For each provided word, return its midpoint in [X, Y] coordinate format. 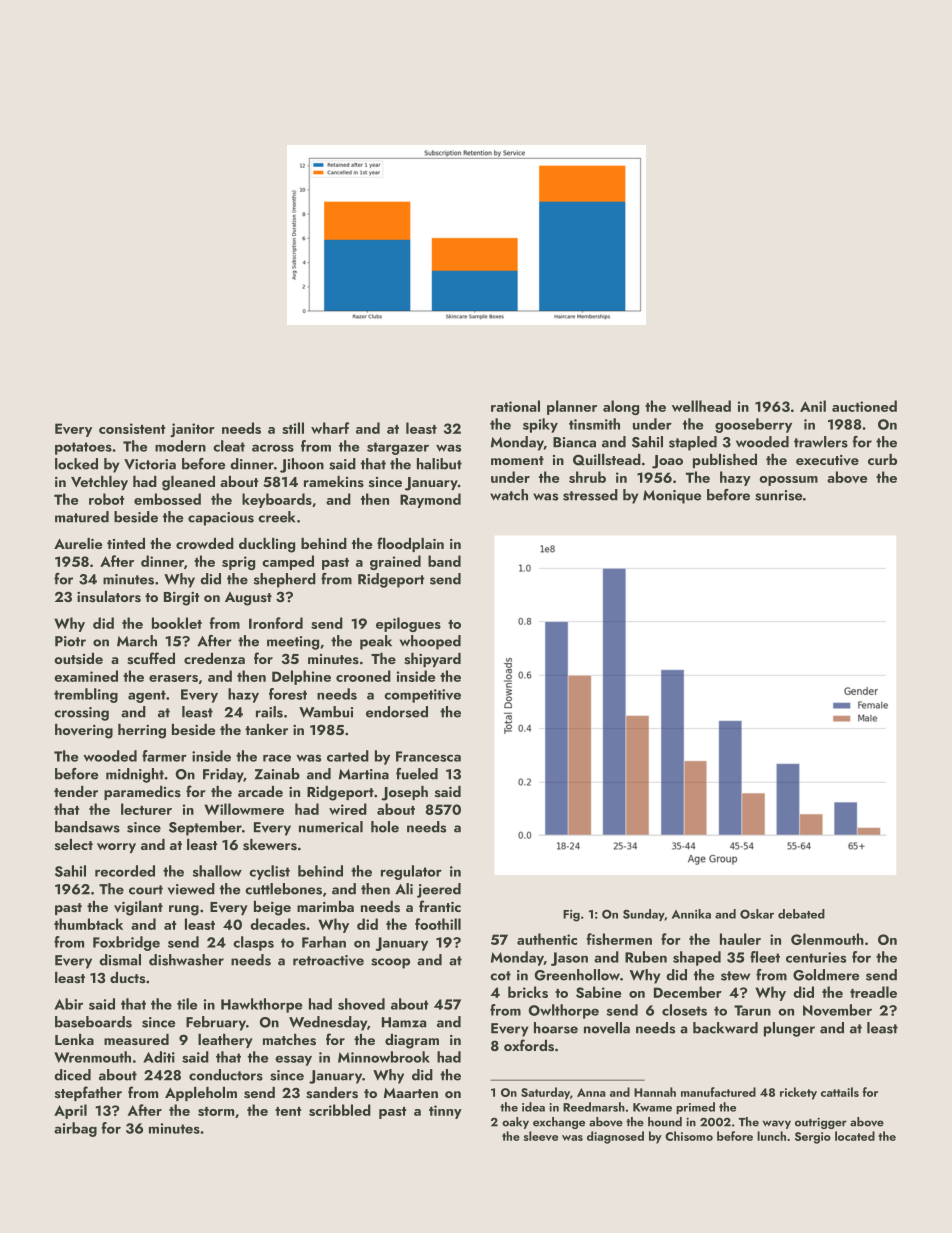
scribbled [340, 1110]
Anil [813, 406]
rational [515, 406]
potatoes [83, 448]
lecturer [146, 809]
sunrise [778, 495]
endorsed [397, 712]
